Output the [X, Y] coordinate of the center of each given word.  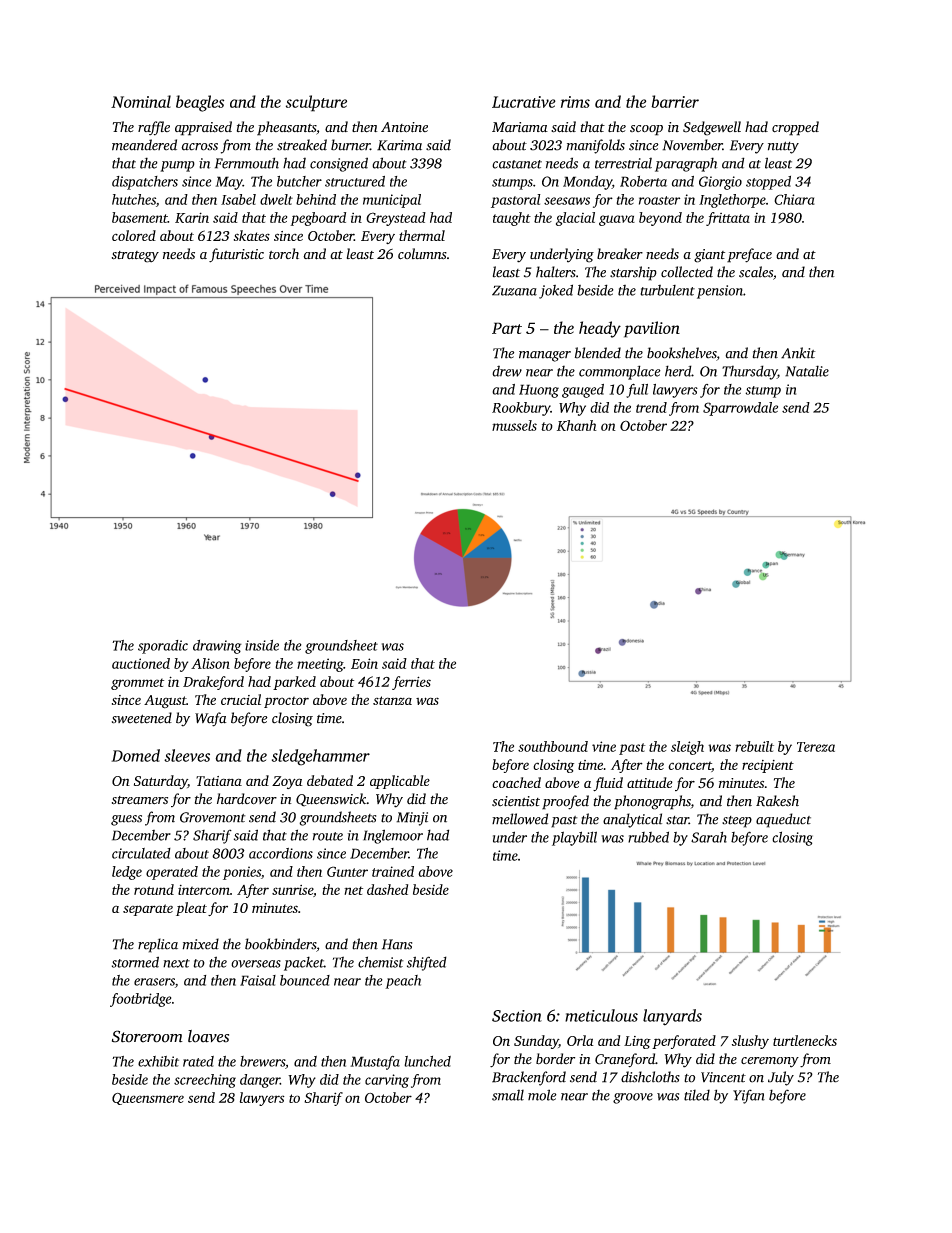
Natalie [807, 371]
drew [507, 371]
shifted [427, 963]
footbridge [140, 1000]
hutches [134, 199]
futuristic [236, 255]
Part [507, 328]
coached [516, 782]
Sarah [709, 837]
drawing [217, 647]
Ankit [798, 353]
